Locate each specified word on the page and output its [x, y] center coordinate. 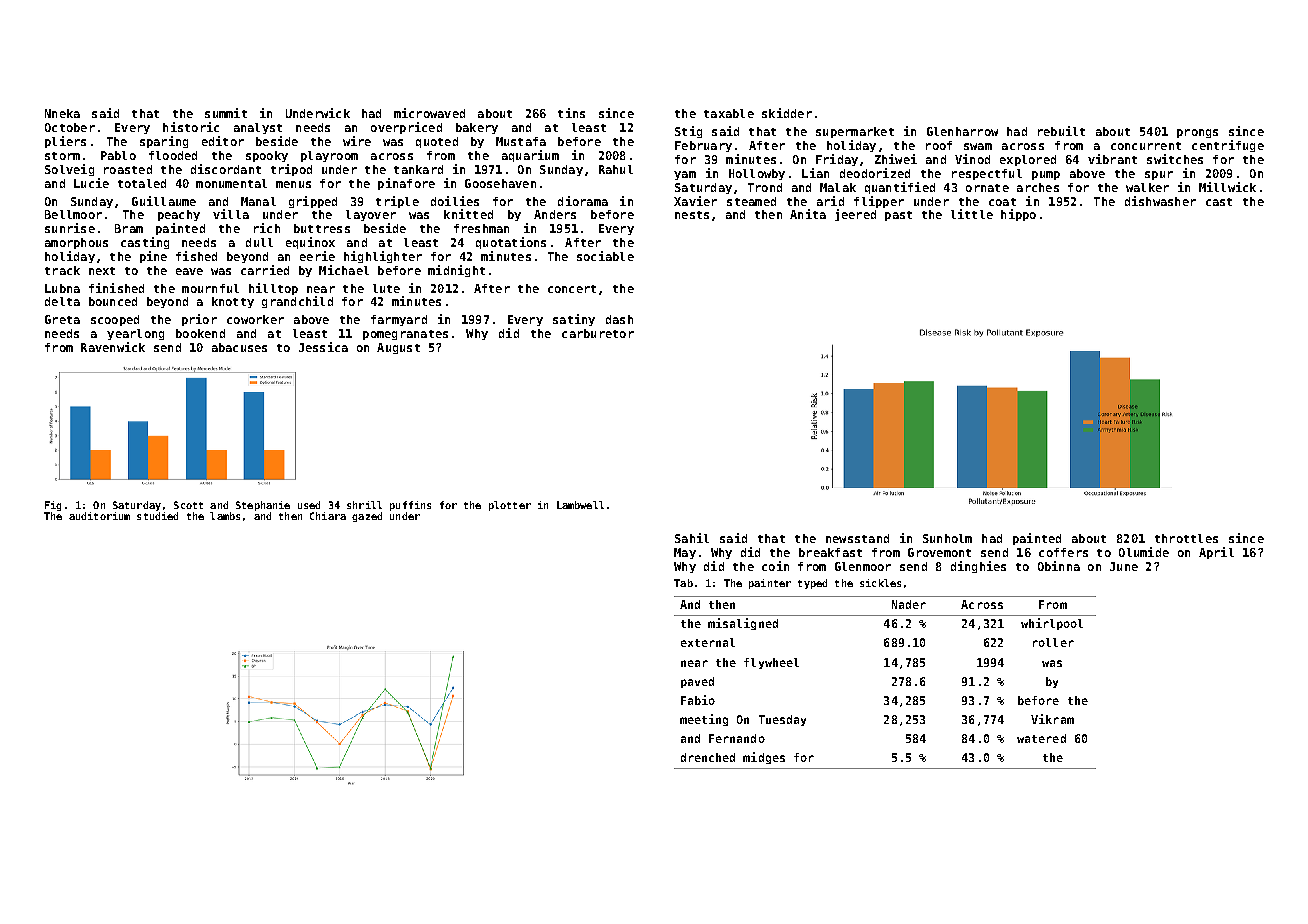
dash [619, 319]
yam [685, 175]
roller [1053, 642]
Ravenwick [113, 347]
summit [226, 113]
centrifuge [1228, 146]
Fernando [737, 738]
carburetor [598, 333]
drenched [708, 757]
